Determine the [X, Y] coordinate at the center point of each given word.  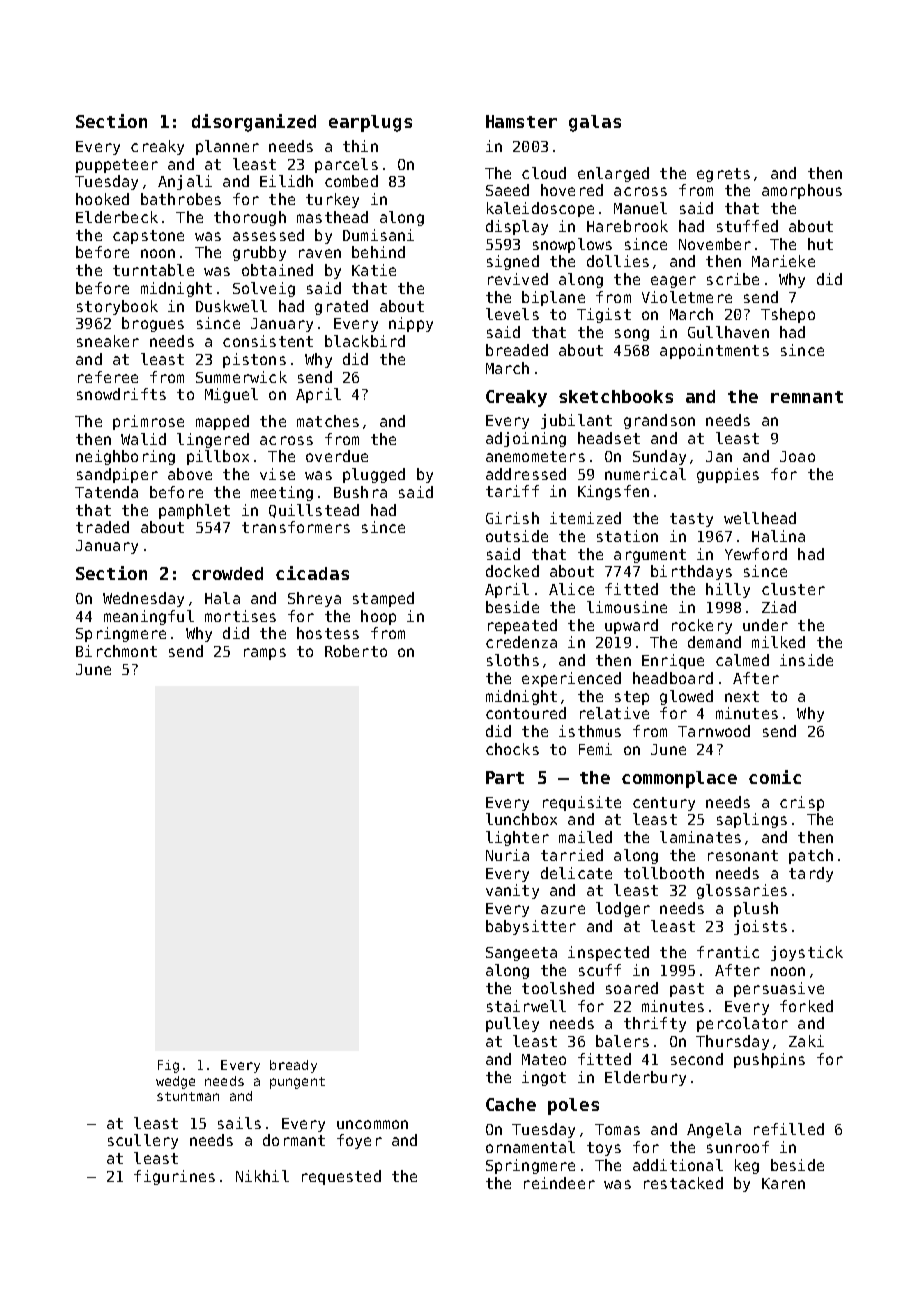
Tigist [604, 315]
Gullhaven [728, 332]
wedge [175, 1082]
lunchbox [521, 819]
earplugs [370, 123]
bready [293, 1066]
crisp [802, 803]
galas [595, 123]
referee [108, 377]
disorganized [254, 123]
